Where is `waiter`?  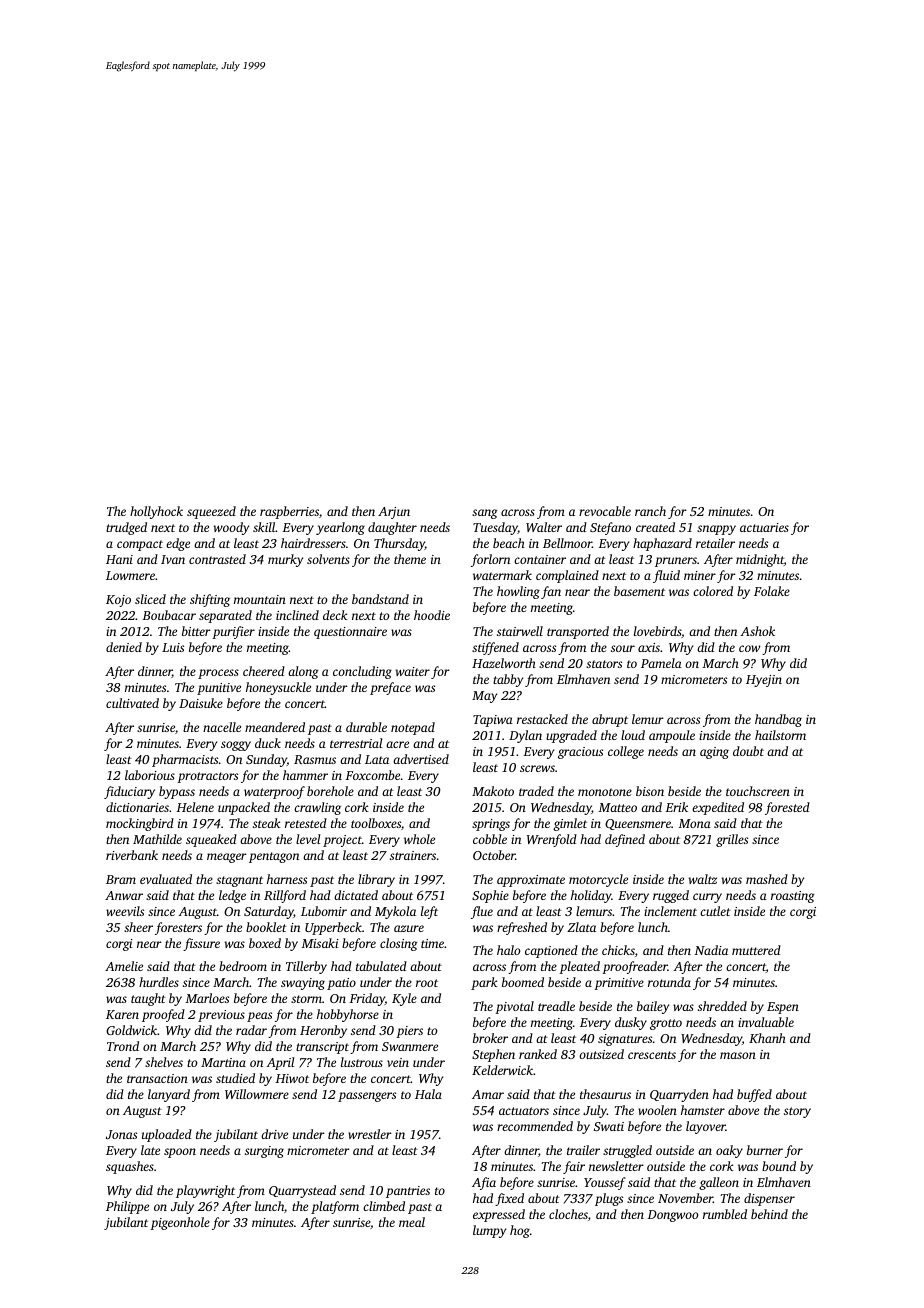 waiter is located at coordinates (413, 671).
